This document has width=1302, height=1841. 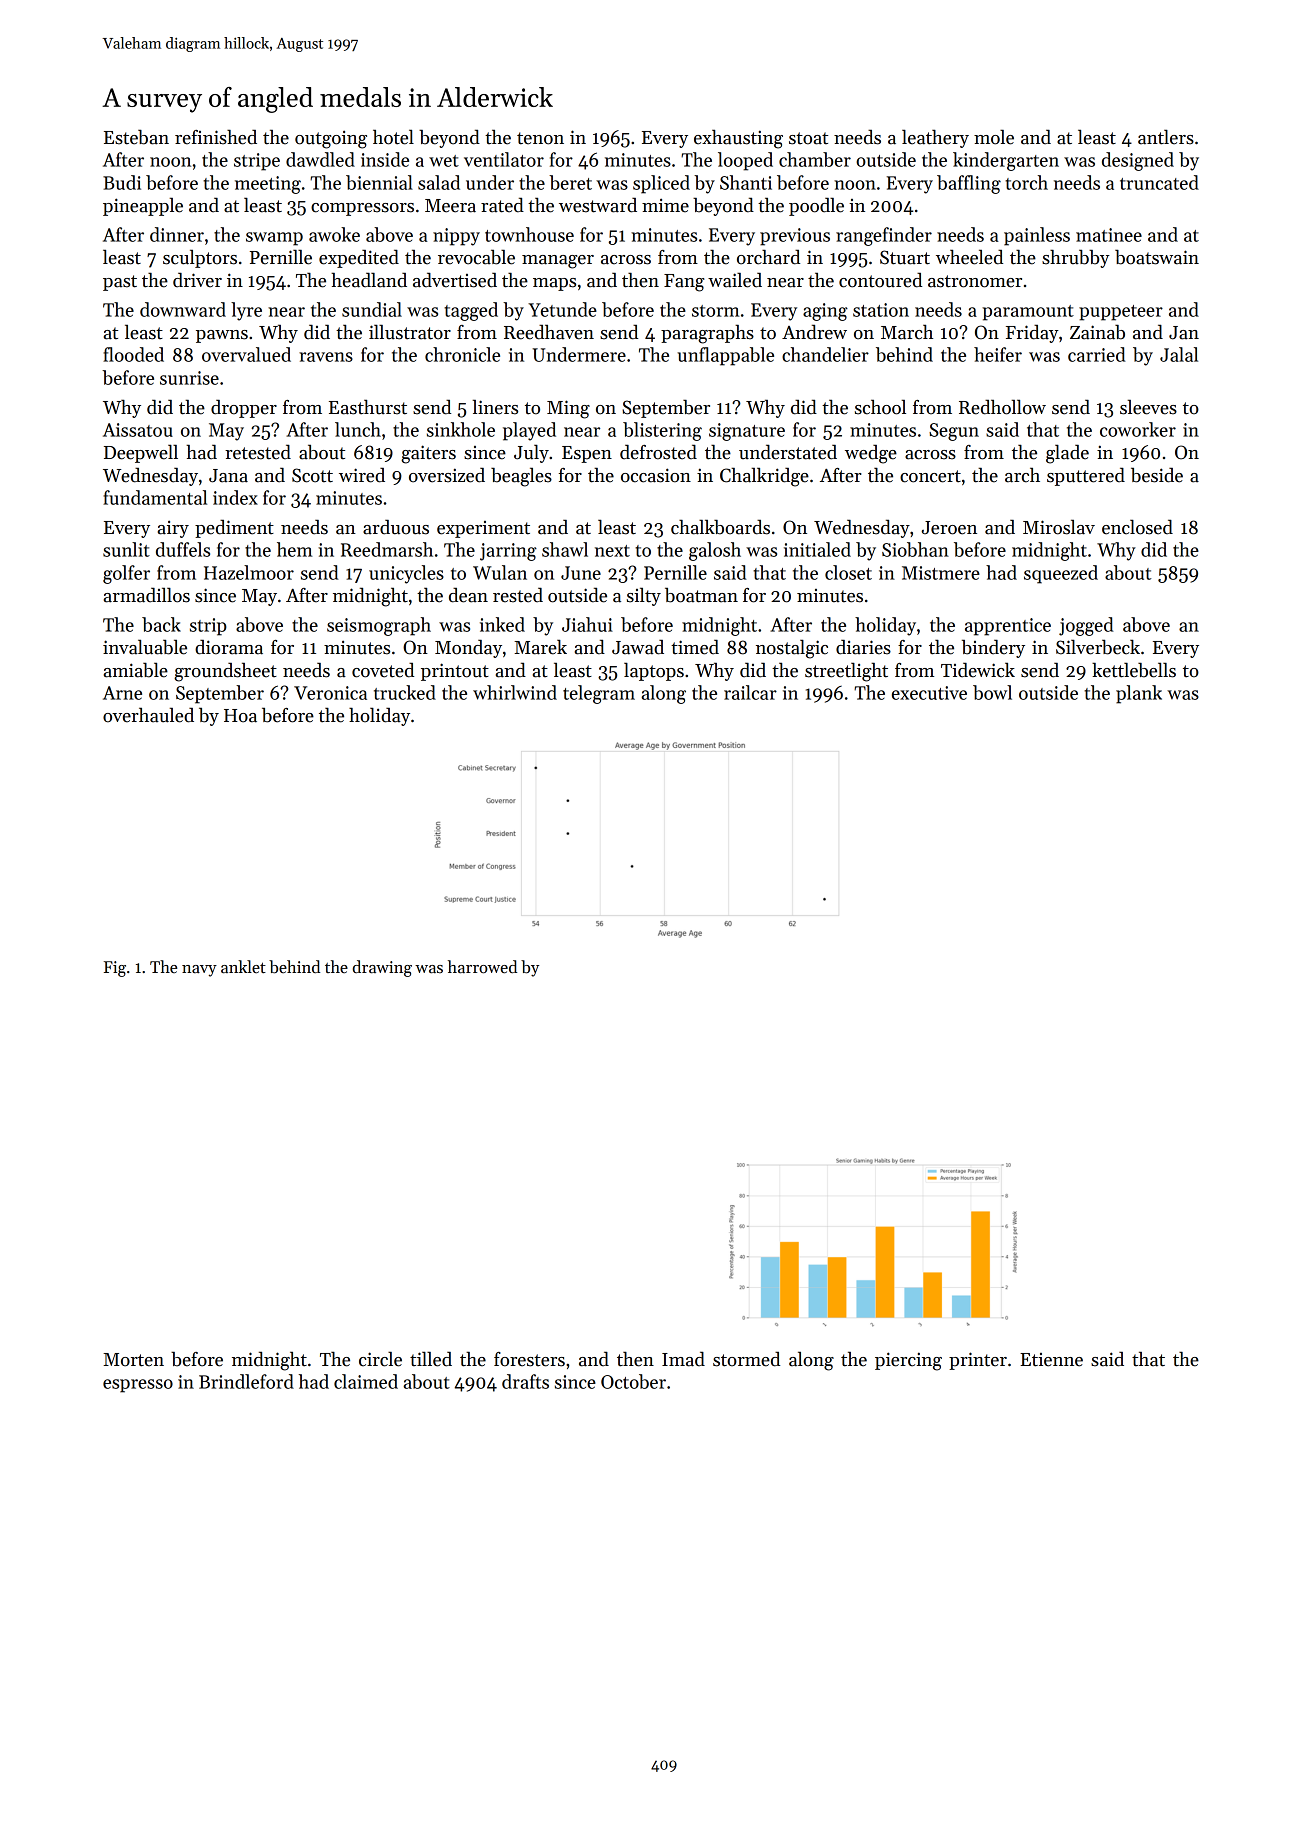 I want to click on overhauled, so click(x=148, y=715).
